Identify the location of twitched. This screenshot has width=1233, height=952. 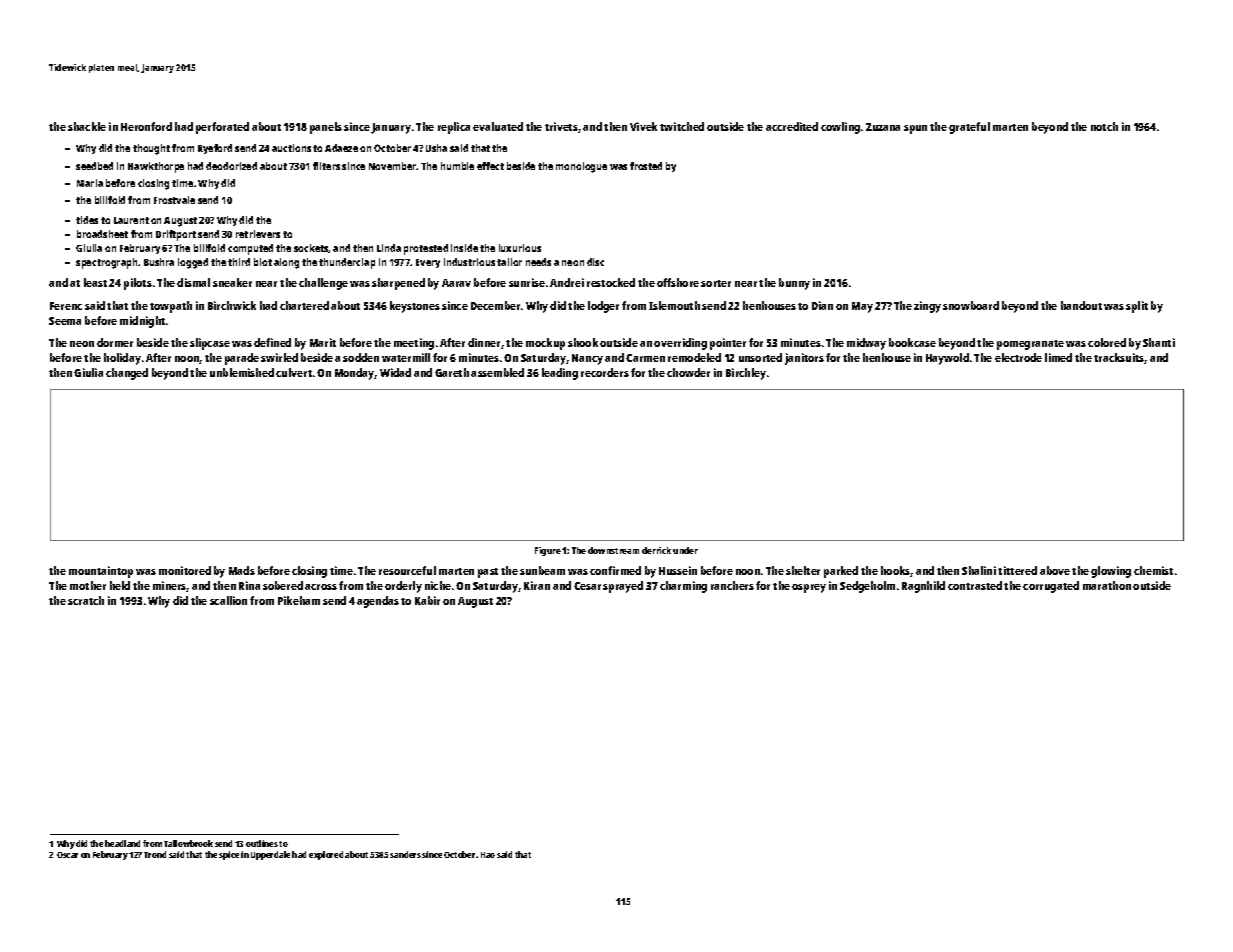
(682, 126).
